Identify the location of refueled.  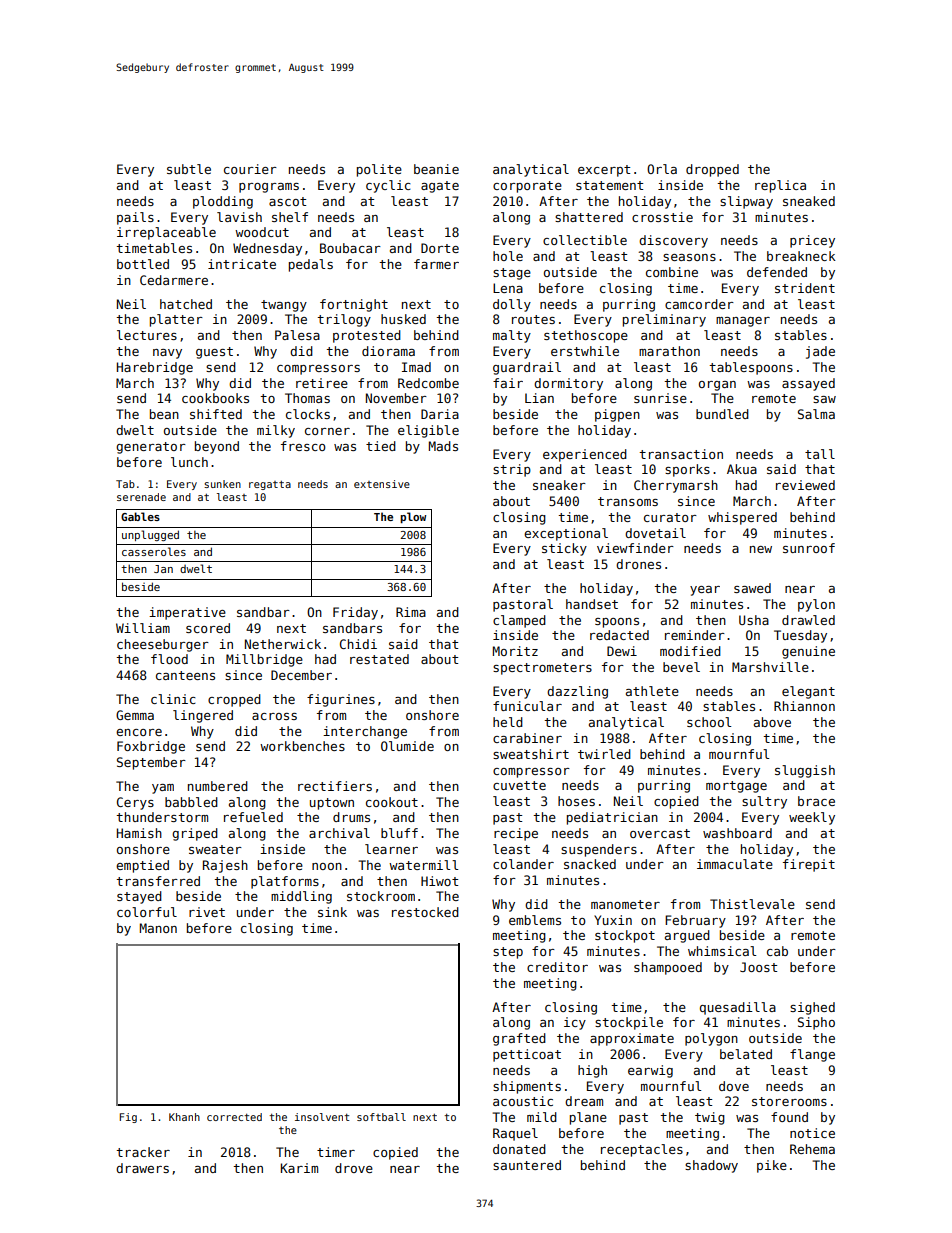
(253, 817).
